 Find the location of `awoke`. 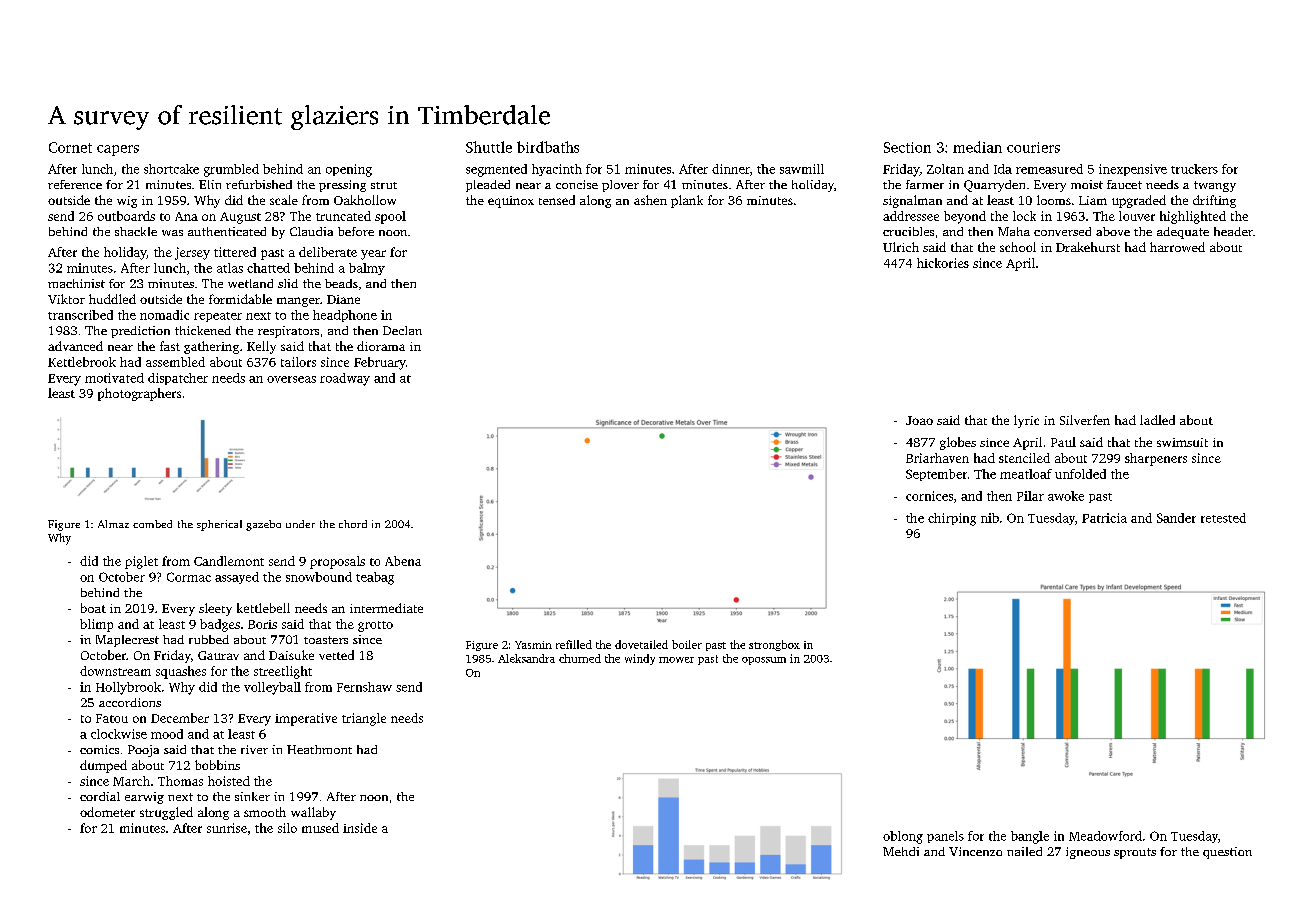

awoke is located at coordinates (1066, 496).
